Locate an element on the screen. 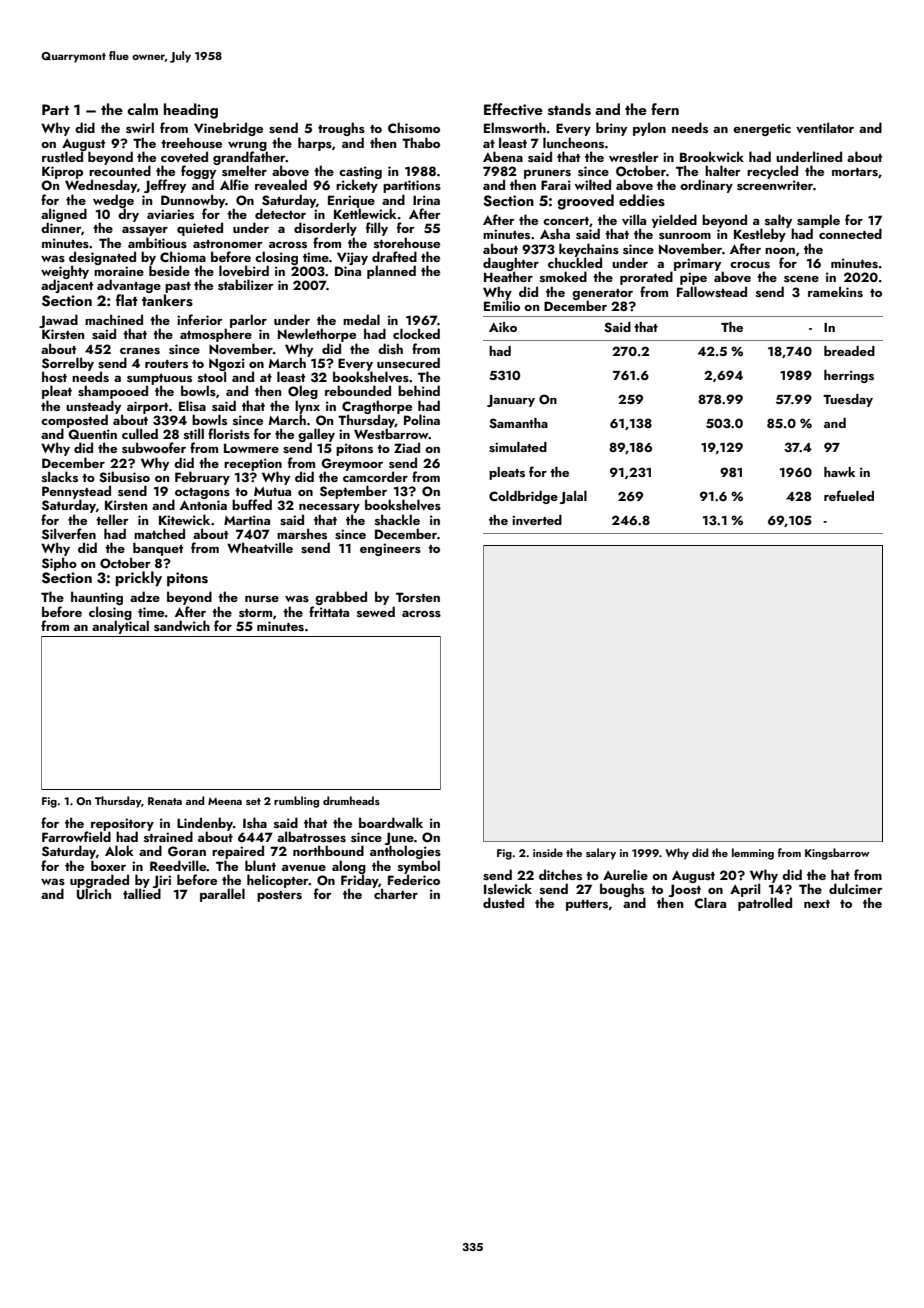 The height and width of the screenshot is (1308, 924). refueled is located at coordinates (849, 495).
